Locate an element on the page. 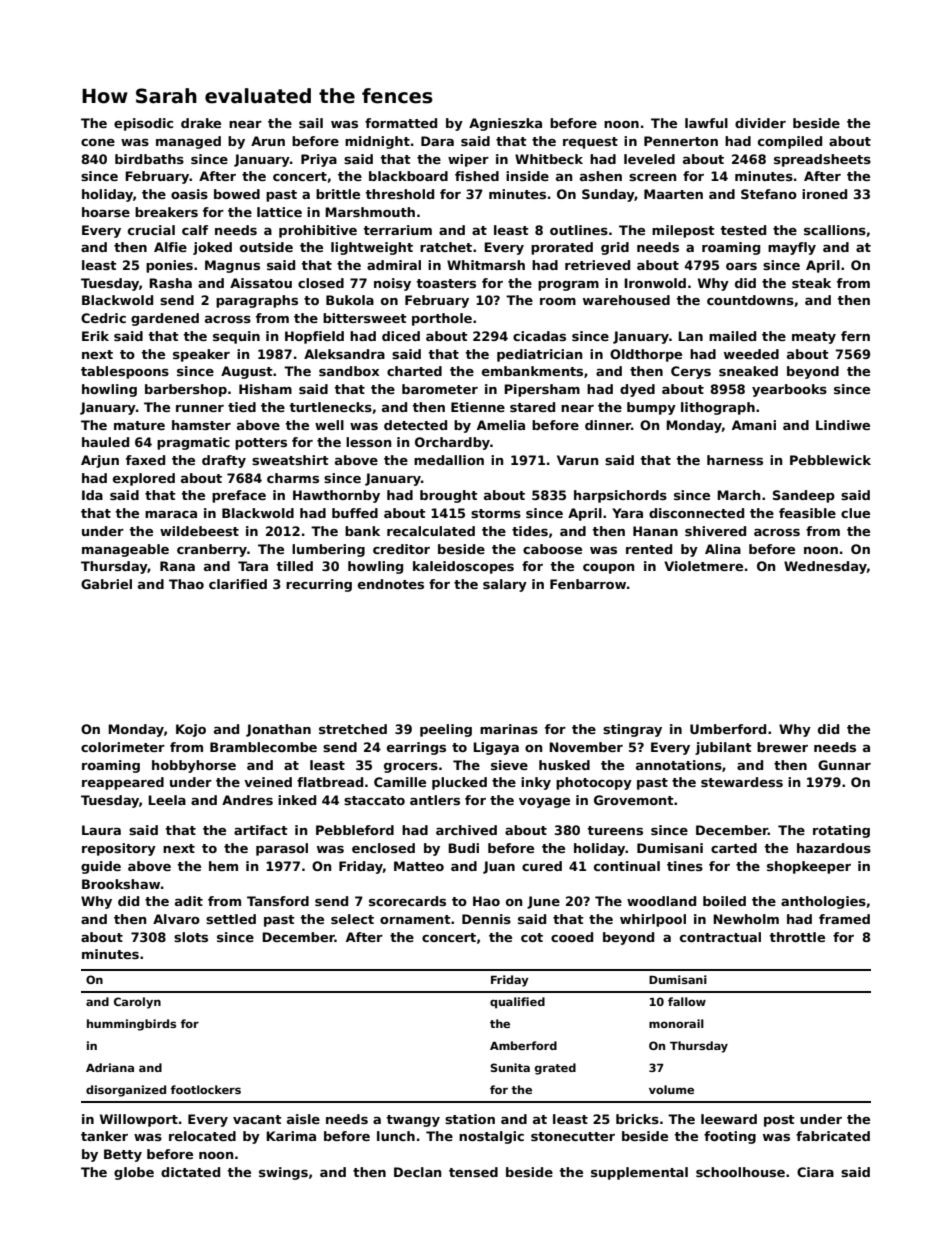 This document has height=1233, width=952. Willowport is located at coordinates (139, 1120).
